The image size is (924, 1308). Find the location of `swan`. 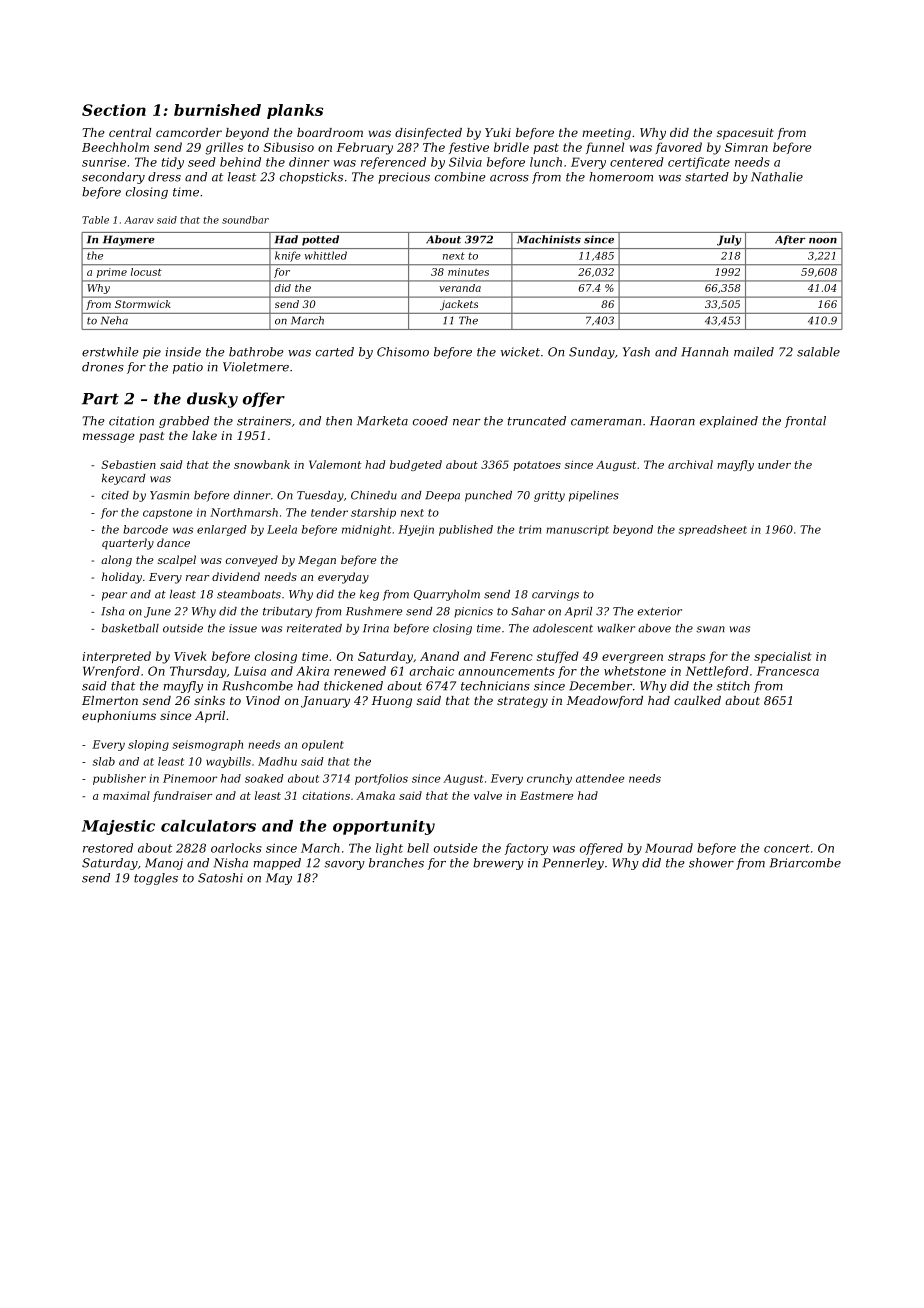

swan is located at coordinates (710, 629).
